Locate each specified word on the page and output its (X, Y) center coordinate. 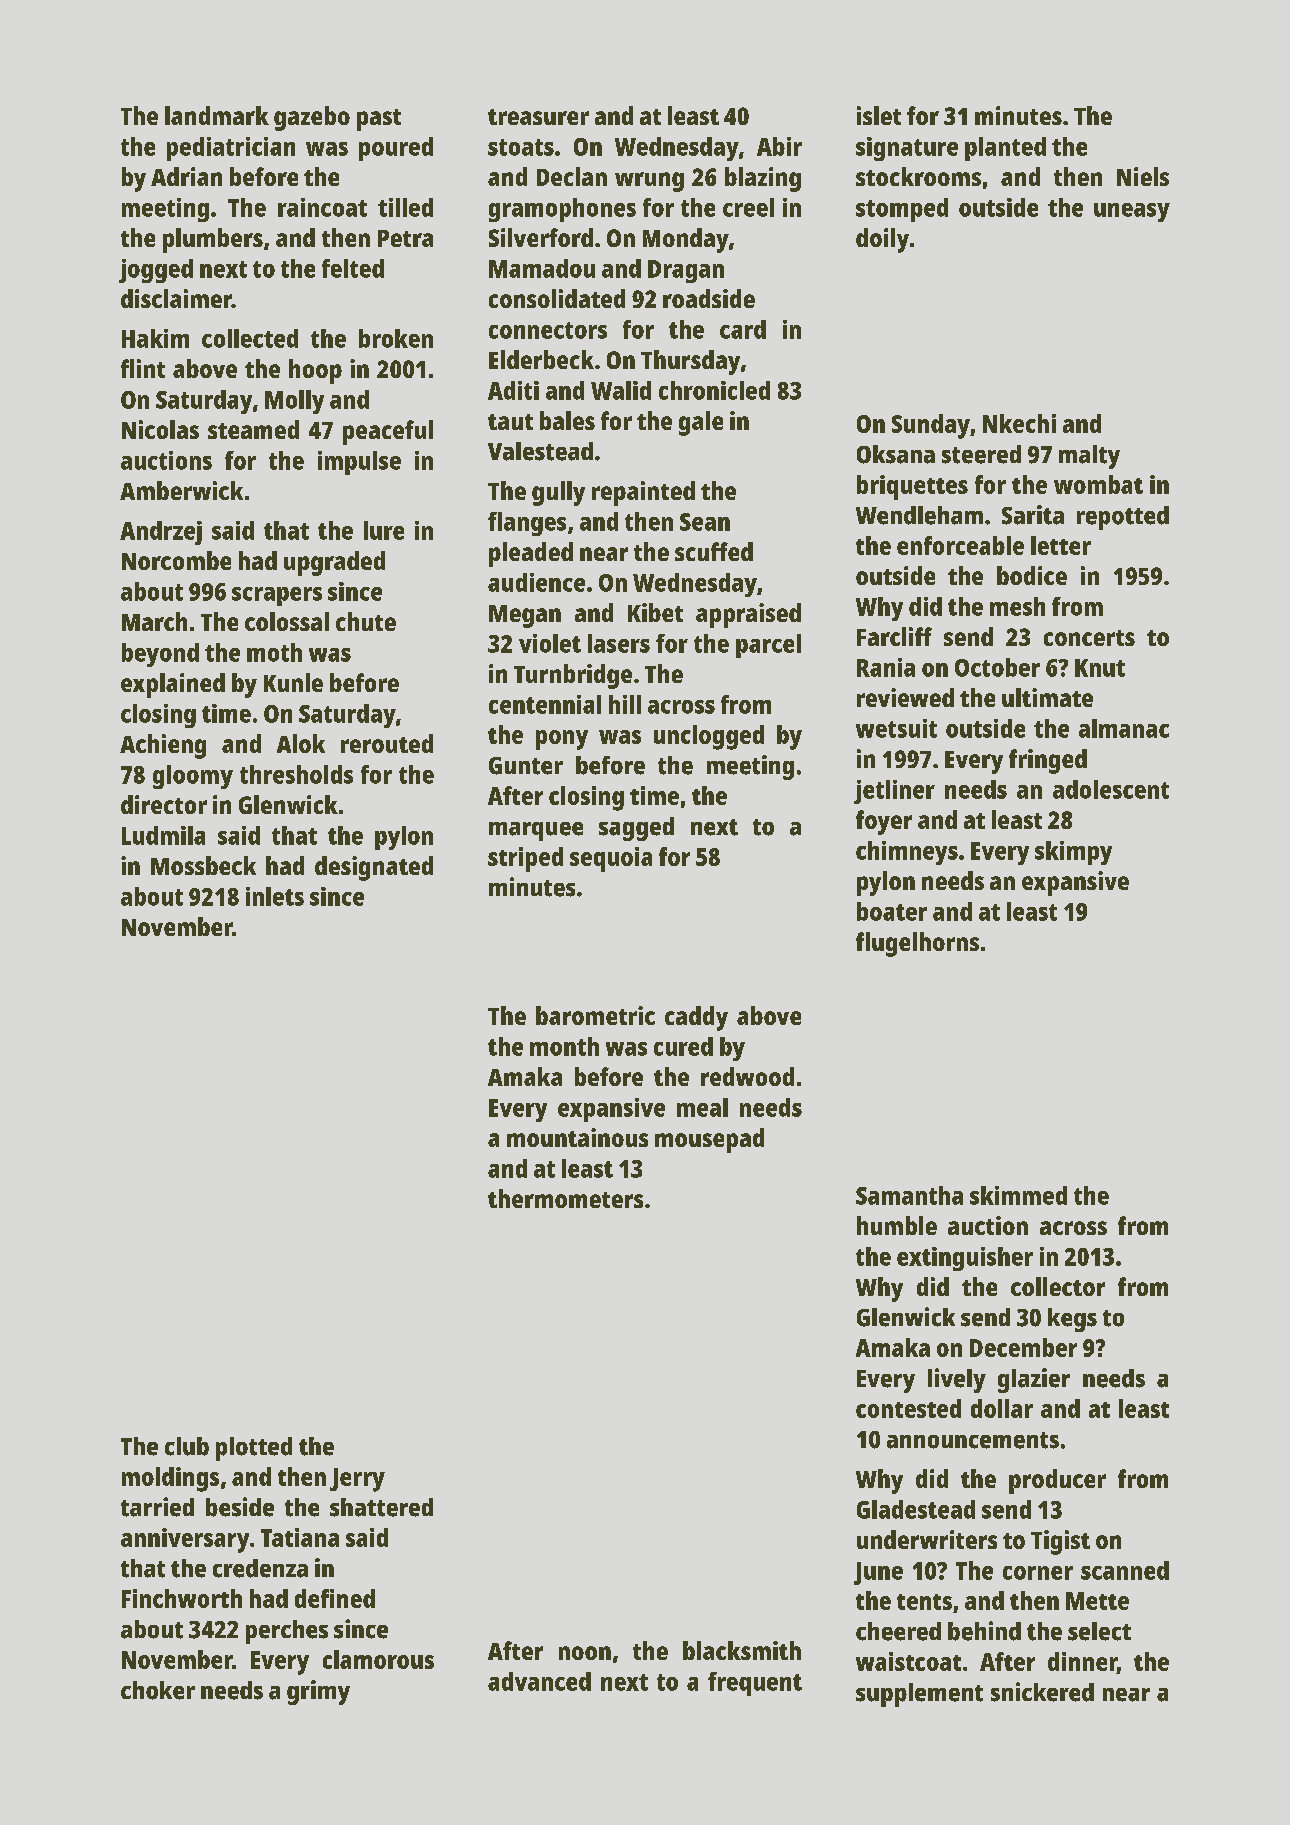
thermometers (565, 1198)
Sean (705, 522)
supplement (919, 1695)
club (187, 1446)
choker (158, 1690)
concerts (1089, 638)
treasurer (538, 117)
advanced (539, 1681)
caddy (696, 1018)
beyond (160, 655)
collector (1058, 1286)
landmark (217, 115)
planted (1005, 149)
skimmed (1018, 1195)
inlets (275, 896)
